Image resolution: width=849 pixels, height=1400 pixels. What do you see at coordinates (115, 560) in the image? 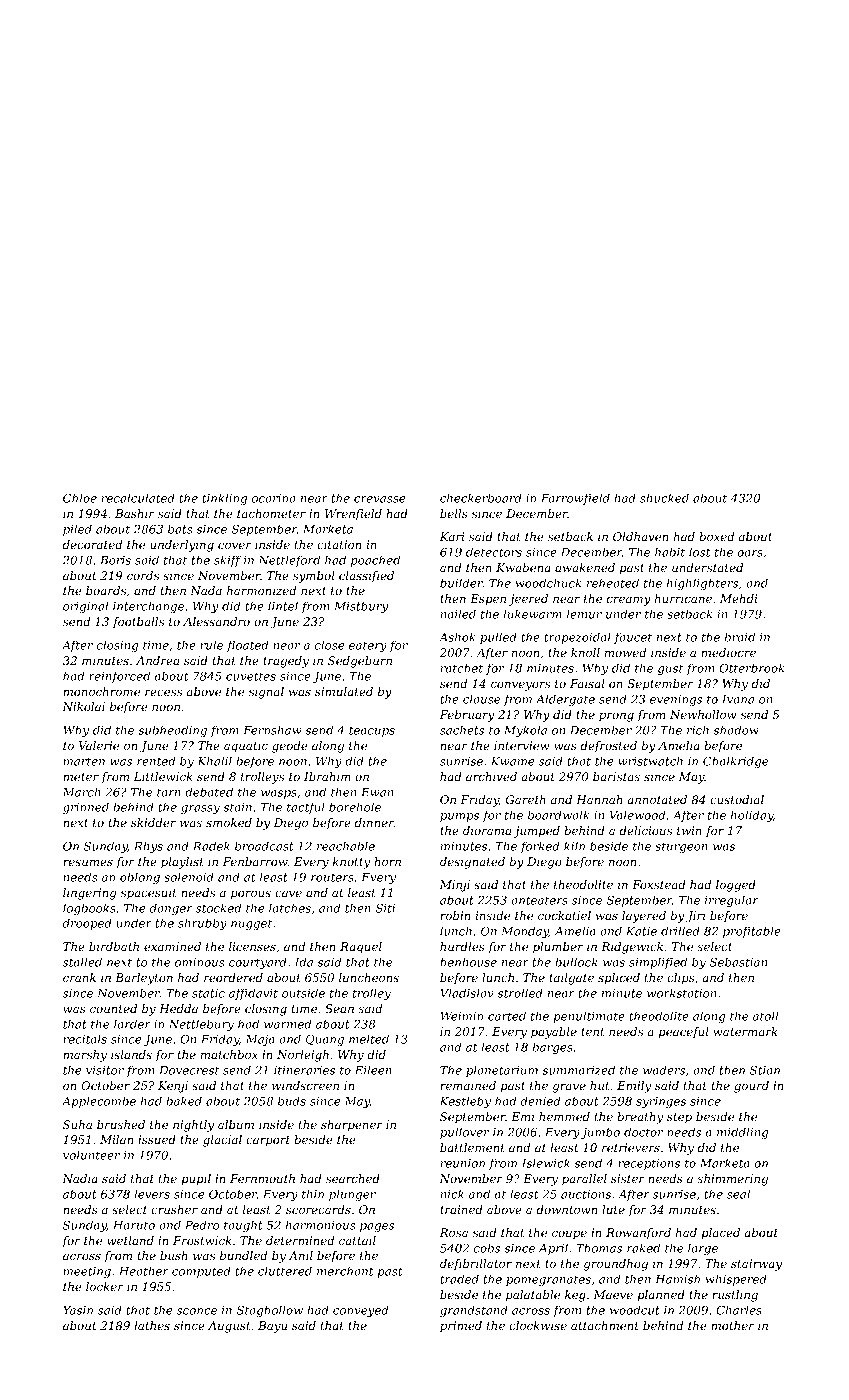
I see `Boris` at bounding box center [115, 560].
